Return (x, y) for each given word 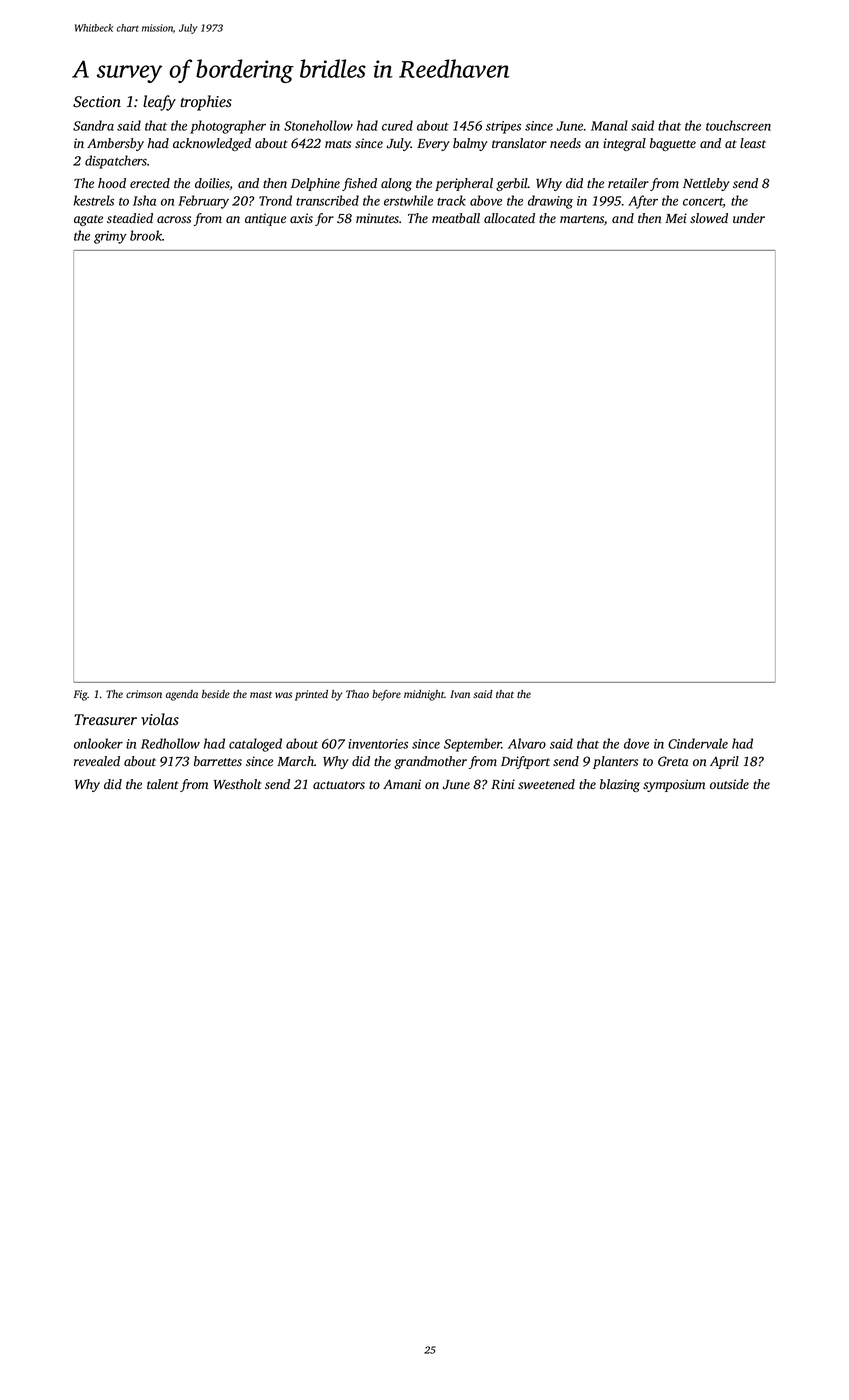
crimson (144, 694)
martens (582, 219)
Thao (357, 694)
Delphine (315, 184)
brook (146, 235)
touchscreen (738, 125)
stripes (503, 127)
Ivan (460, 694)
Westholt (238, 784)
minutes (377, 218)
